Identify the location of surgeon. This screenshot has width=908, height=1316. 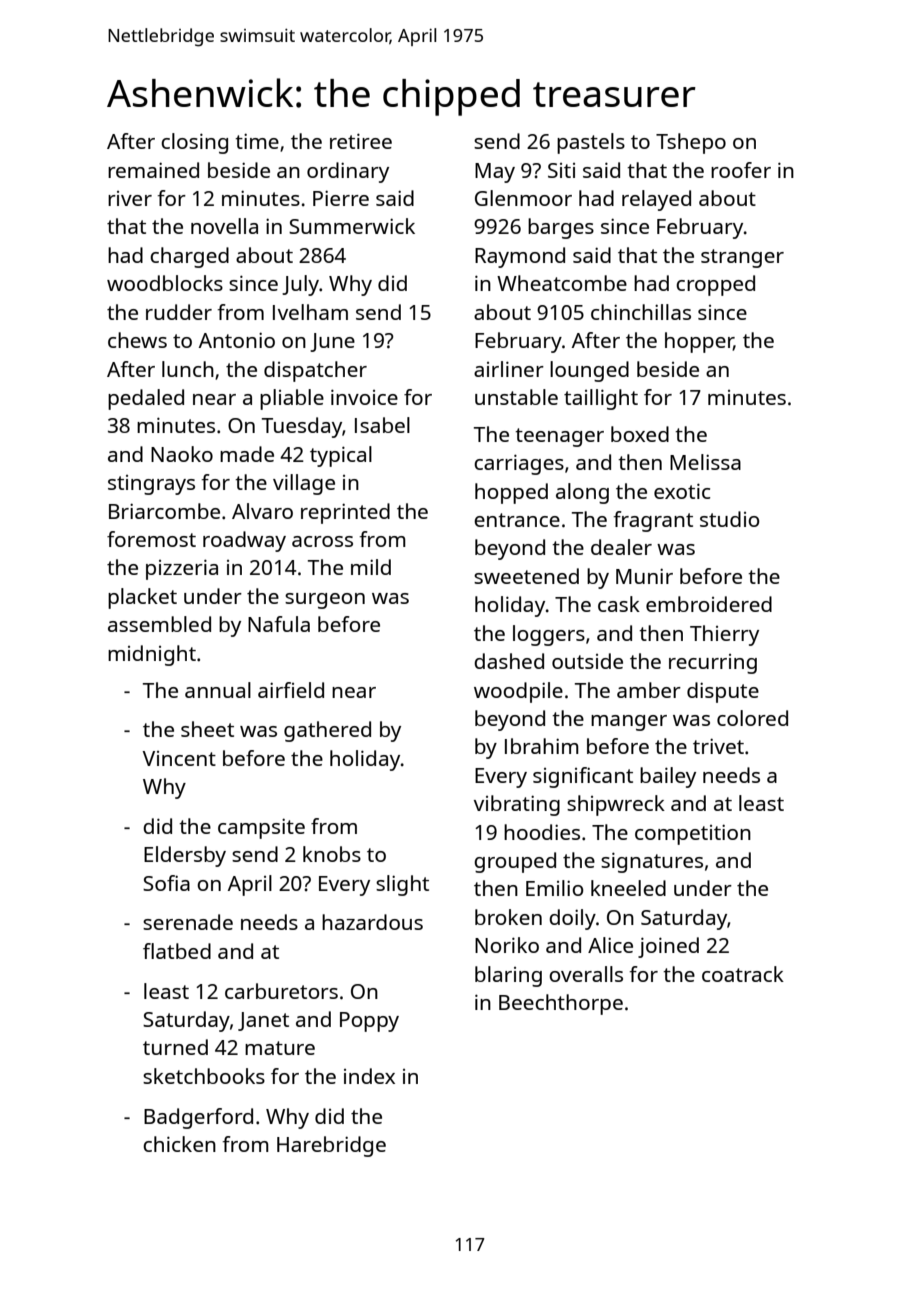
(325, 601).
